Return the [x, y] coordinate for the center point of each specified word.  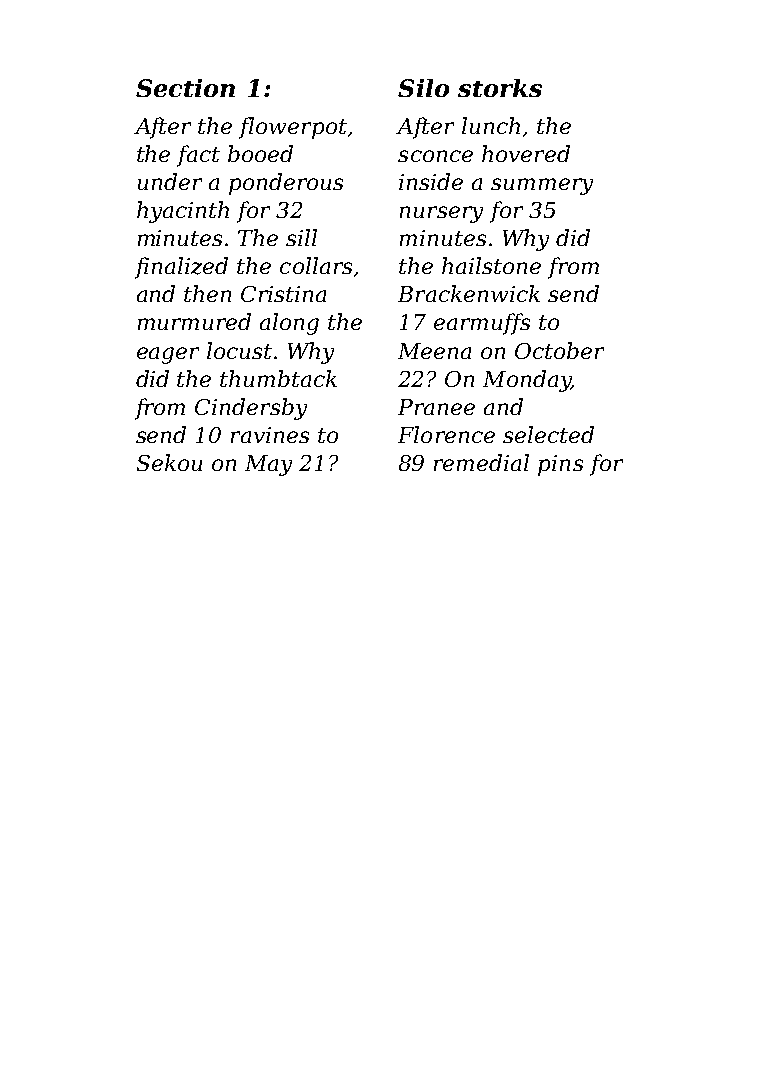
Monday [527, 381]
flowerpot [293, 128]
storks [500, 88]
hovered [526, 153]
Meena [434, 351]
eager [168, 355]
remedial [481, 462]
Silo [423, 88]
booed [260, 153]
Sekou [169, 462]
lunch [491, 125]
